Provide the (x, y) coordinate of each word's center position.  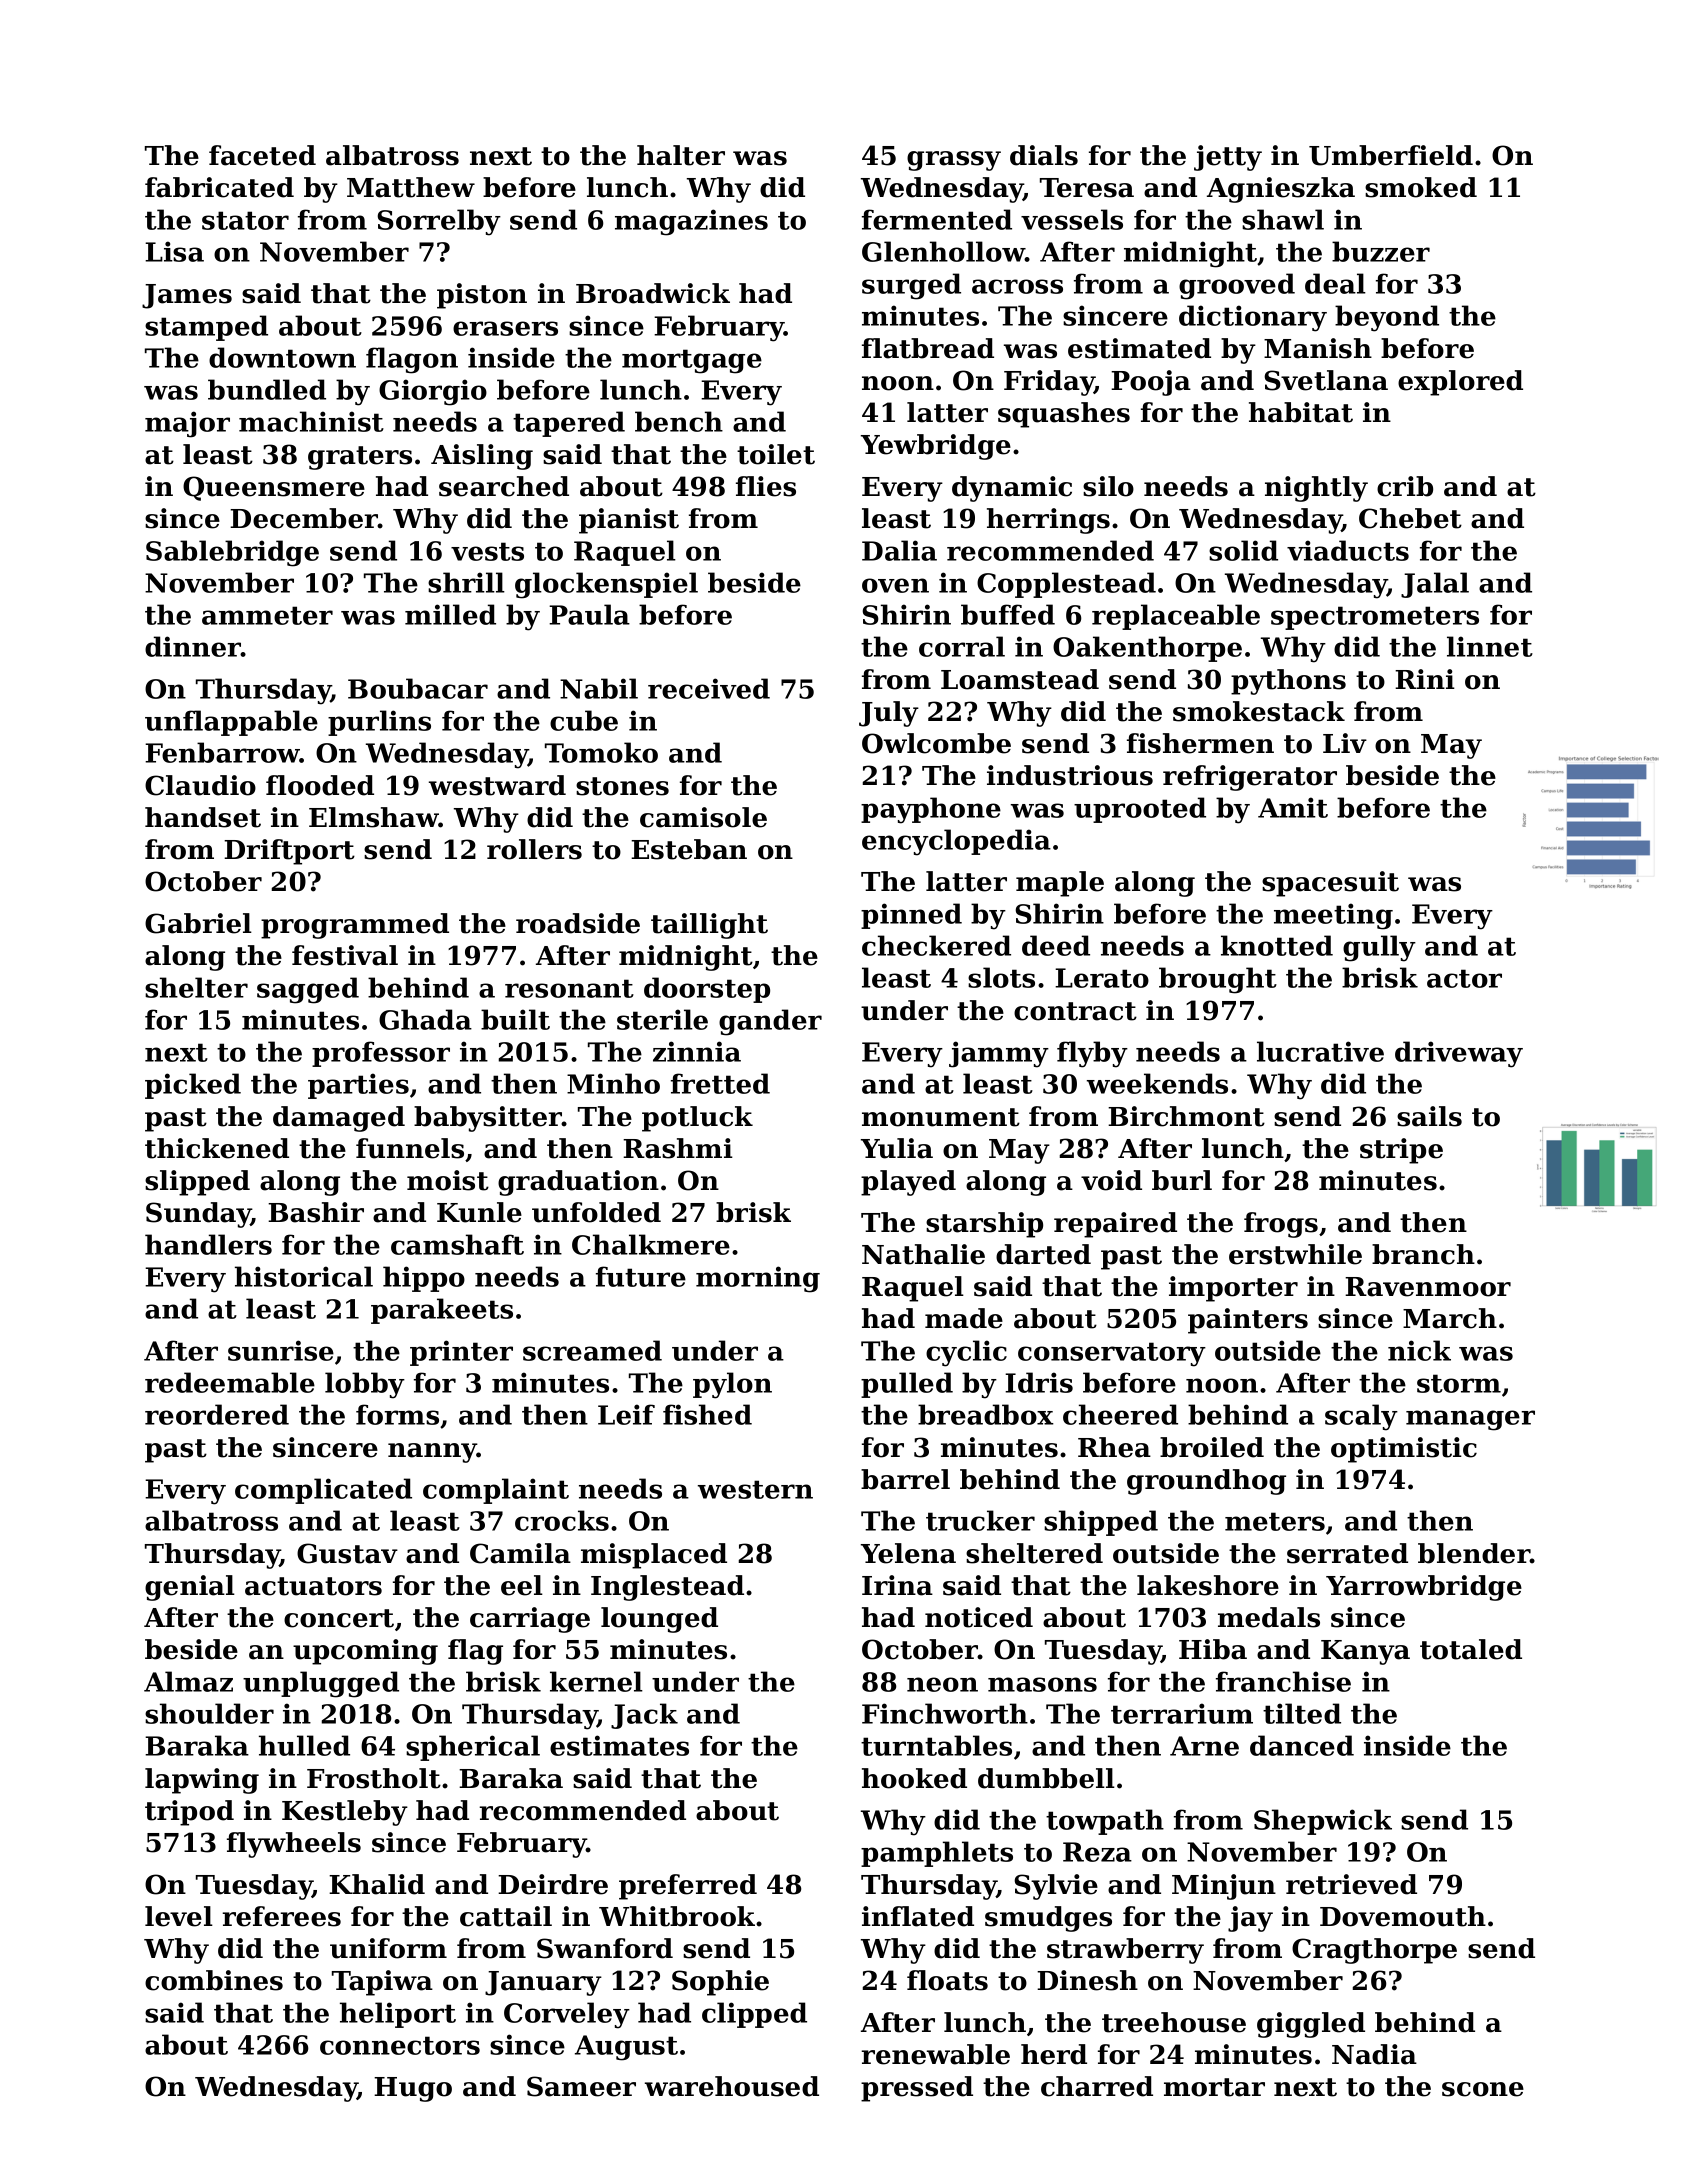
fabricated (219, 187)
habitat (1301, 412)
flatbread (928, 348)
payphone (931, 810)
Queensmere (274, 488)
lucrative (1320, 1051)
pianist (629, 521)
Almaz (188, 1681)
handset (203, 817)
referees (282, 1916)
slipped (197, 1183)
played (908, 1183)
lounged (659, 1620)
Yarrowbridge (1424, 1588)
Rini (1425, 679)
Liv (1345, 743)
